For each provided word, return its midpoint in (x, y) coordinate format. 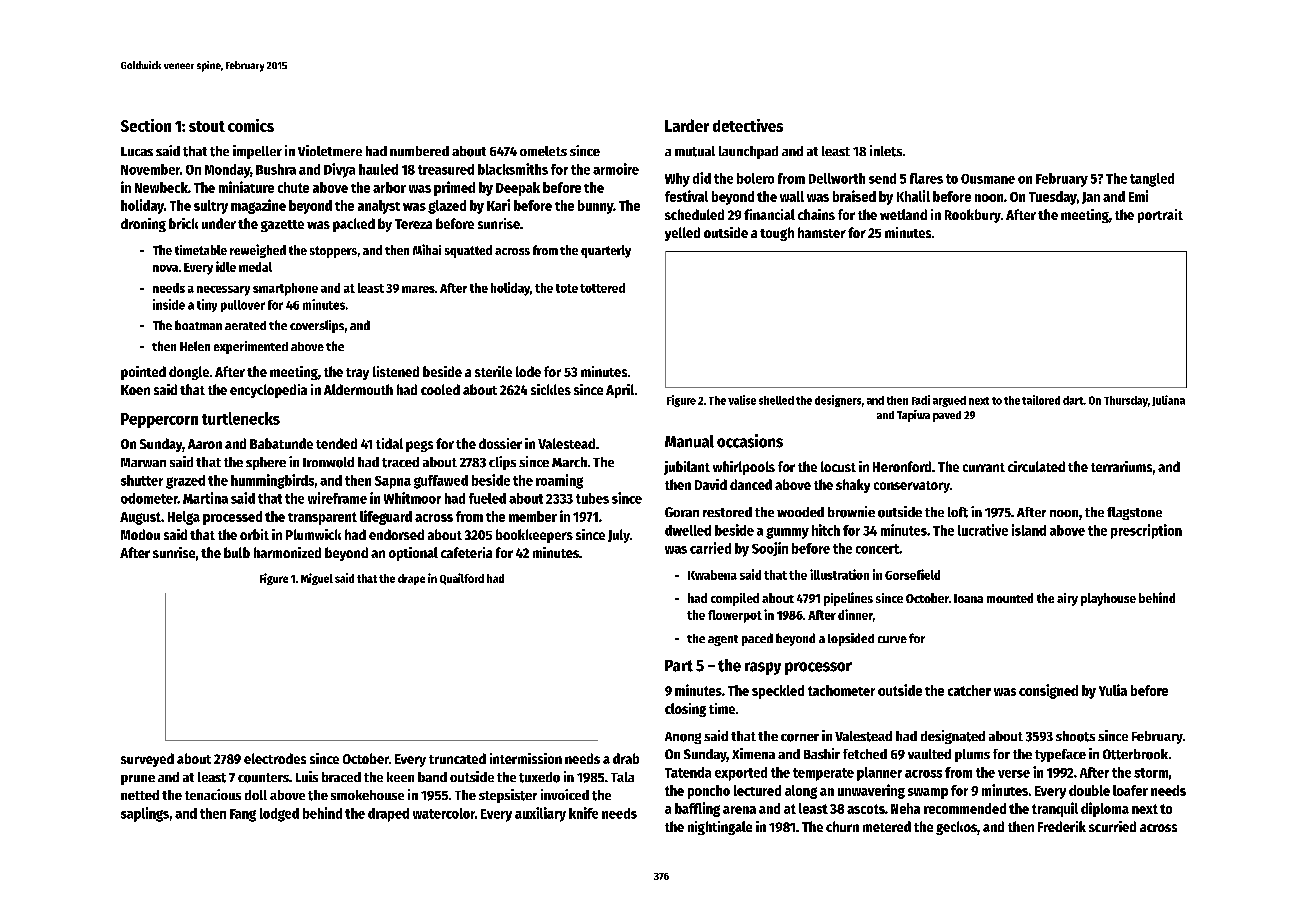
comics (251, 125)
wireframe (337, 498)
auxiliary (540, 814)
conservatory (912, 487)
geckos (956, 828)
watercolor (444, 813)
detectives (748, 125)
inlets (886, 151)
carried (710, 548)
